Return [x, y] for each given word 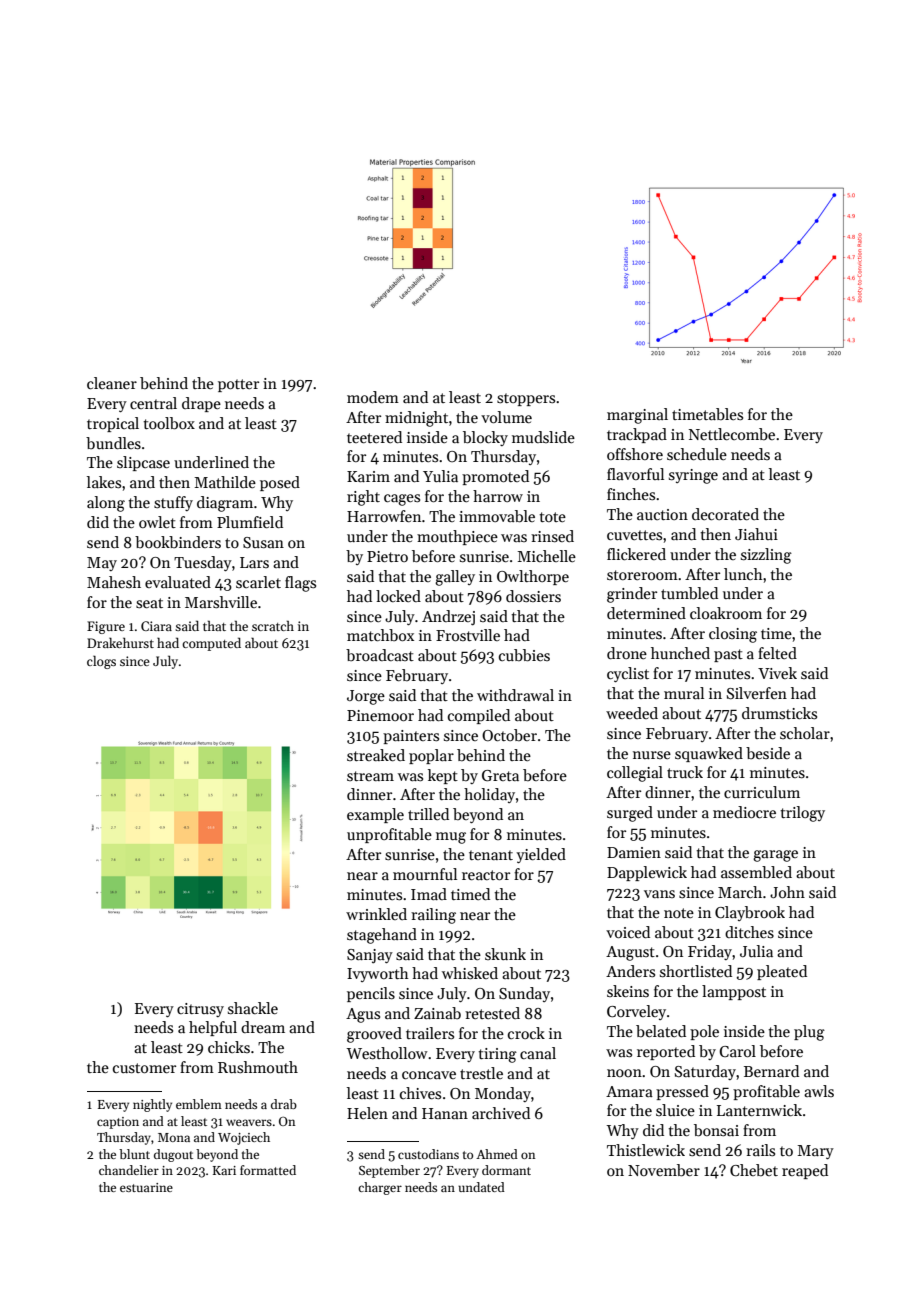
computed [211, 644]
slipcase [143, 463]
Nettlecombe [732, 434]
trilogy [802, 814]
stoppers [526, 399]
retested [492, 1013]
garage [775, 856]
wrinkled [376, 914]
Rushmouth [258, 1067]
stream [370, 776]
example [375, 815]
